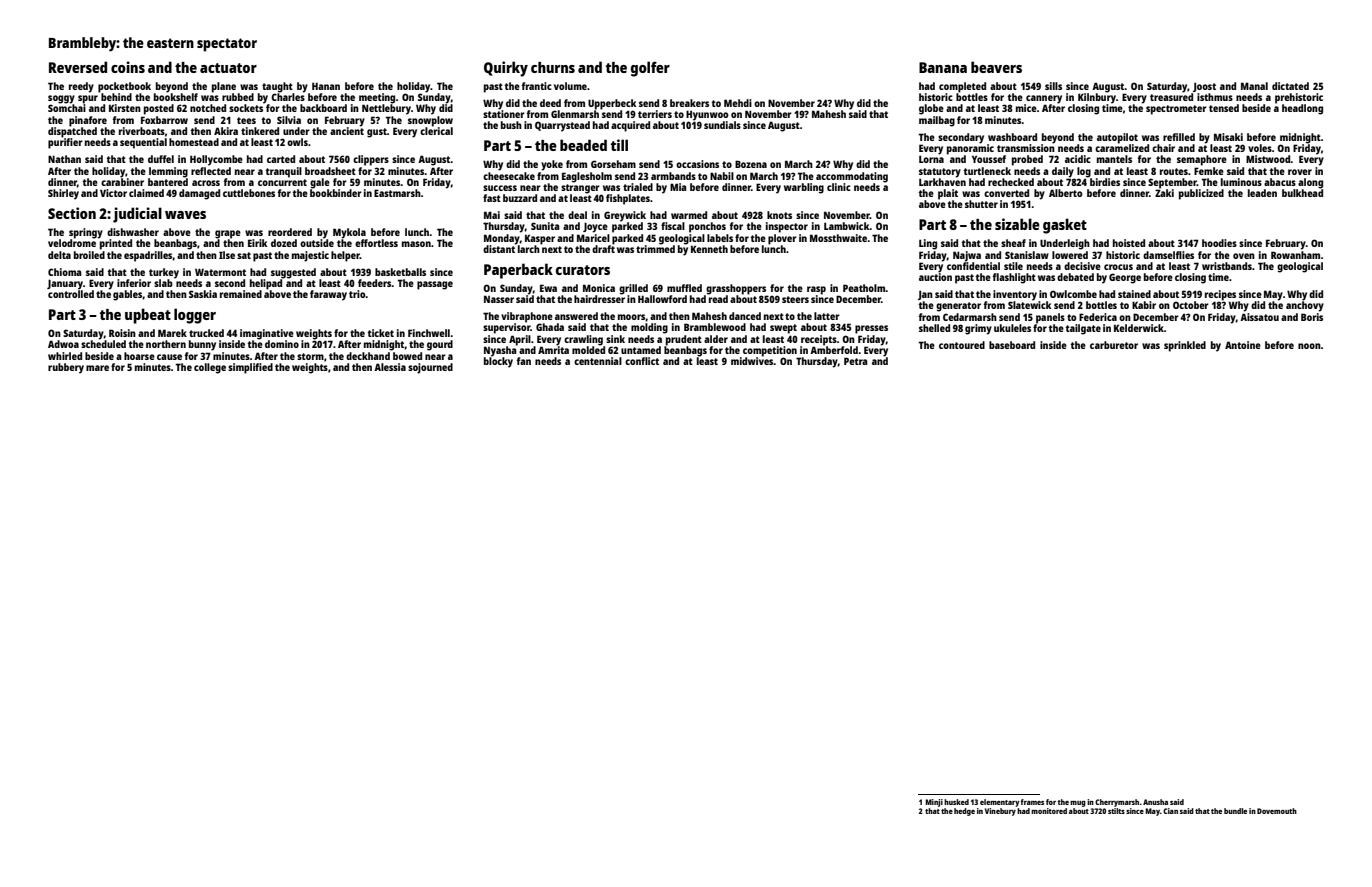 This page has width=1372, height=887. Describe the element at coordinates (956, 802) in the page. I see `husked` at that location.
